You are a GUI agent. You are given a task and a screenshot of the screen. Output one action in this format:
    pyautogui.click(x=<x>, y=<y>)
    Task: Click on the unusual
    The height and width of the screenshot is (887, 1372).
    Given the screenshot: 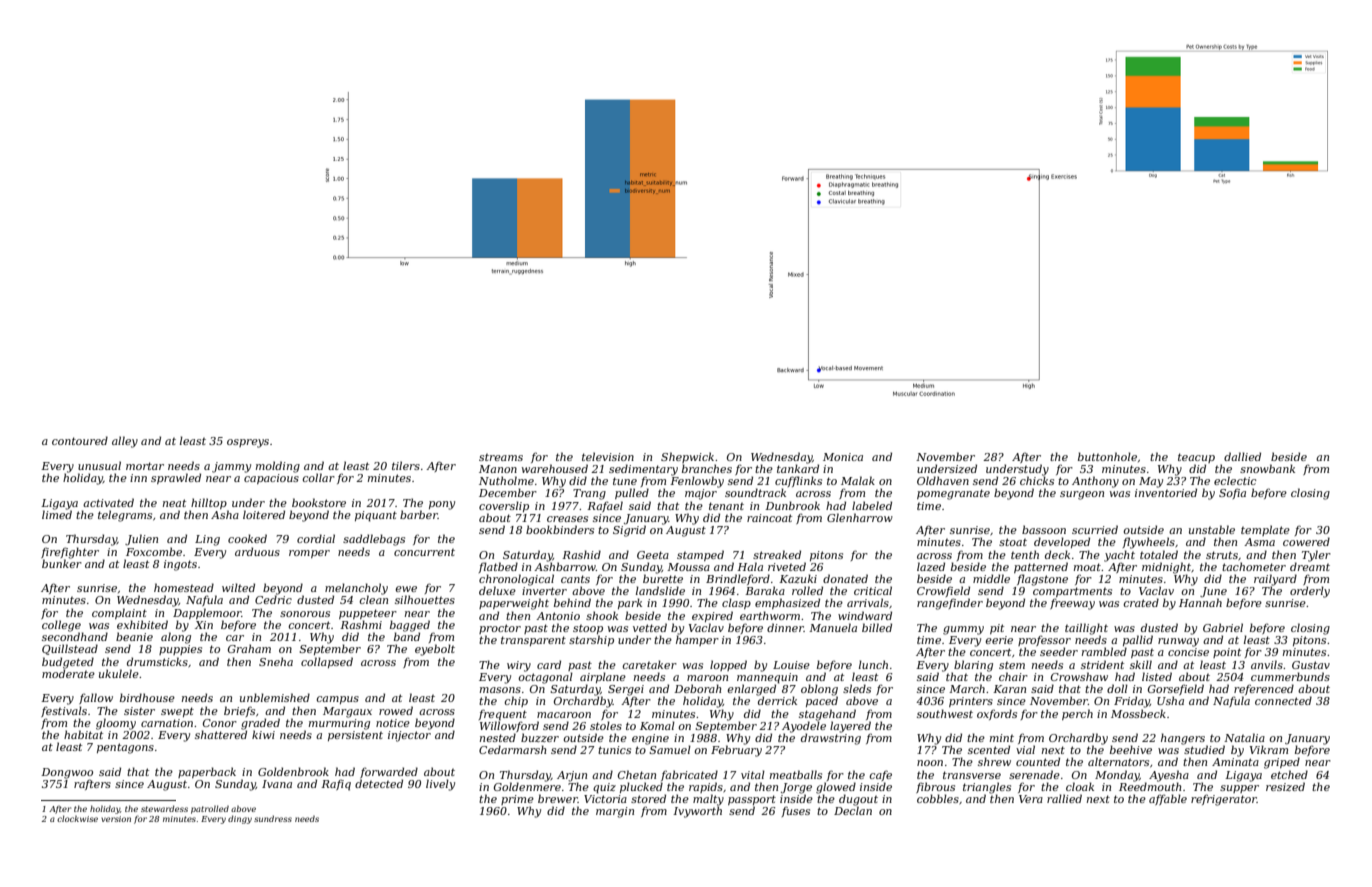 What is the action you would take?
    pyautogui.click(x=99, y=465)
